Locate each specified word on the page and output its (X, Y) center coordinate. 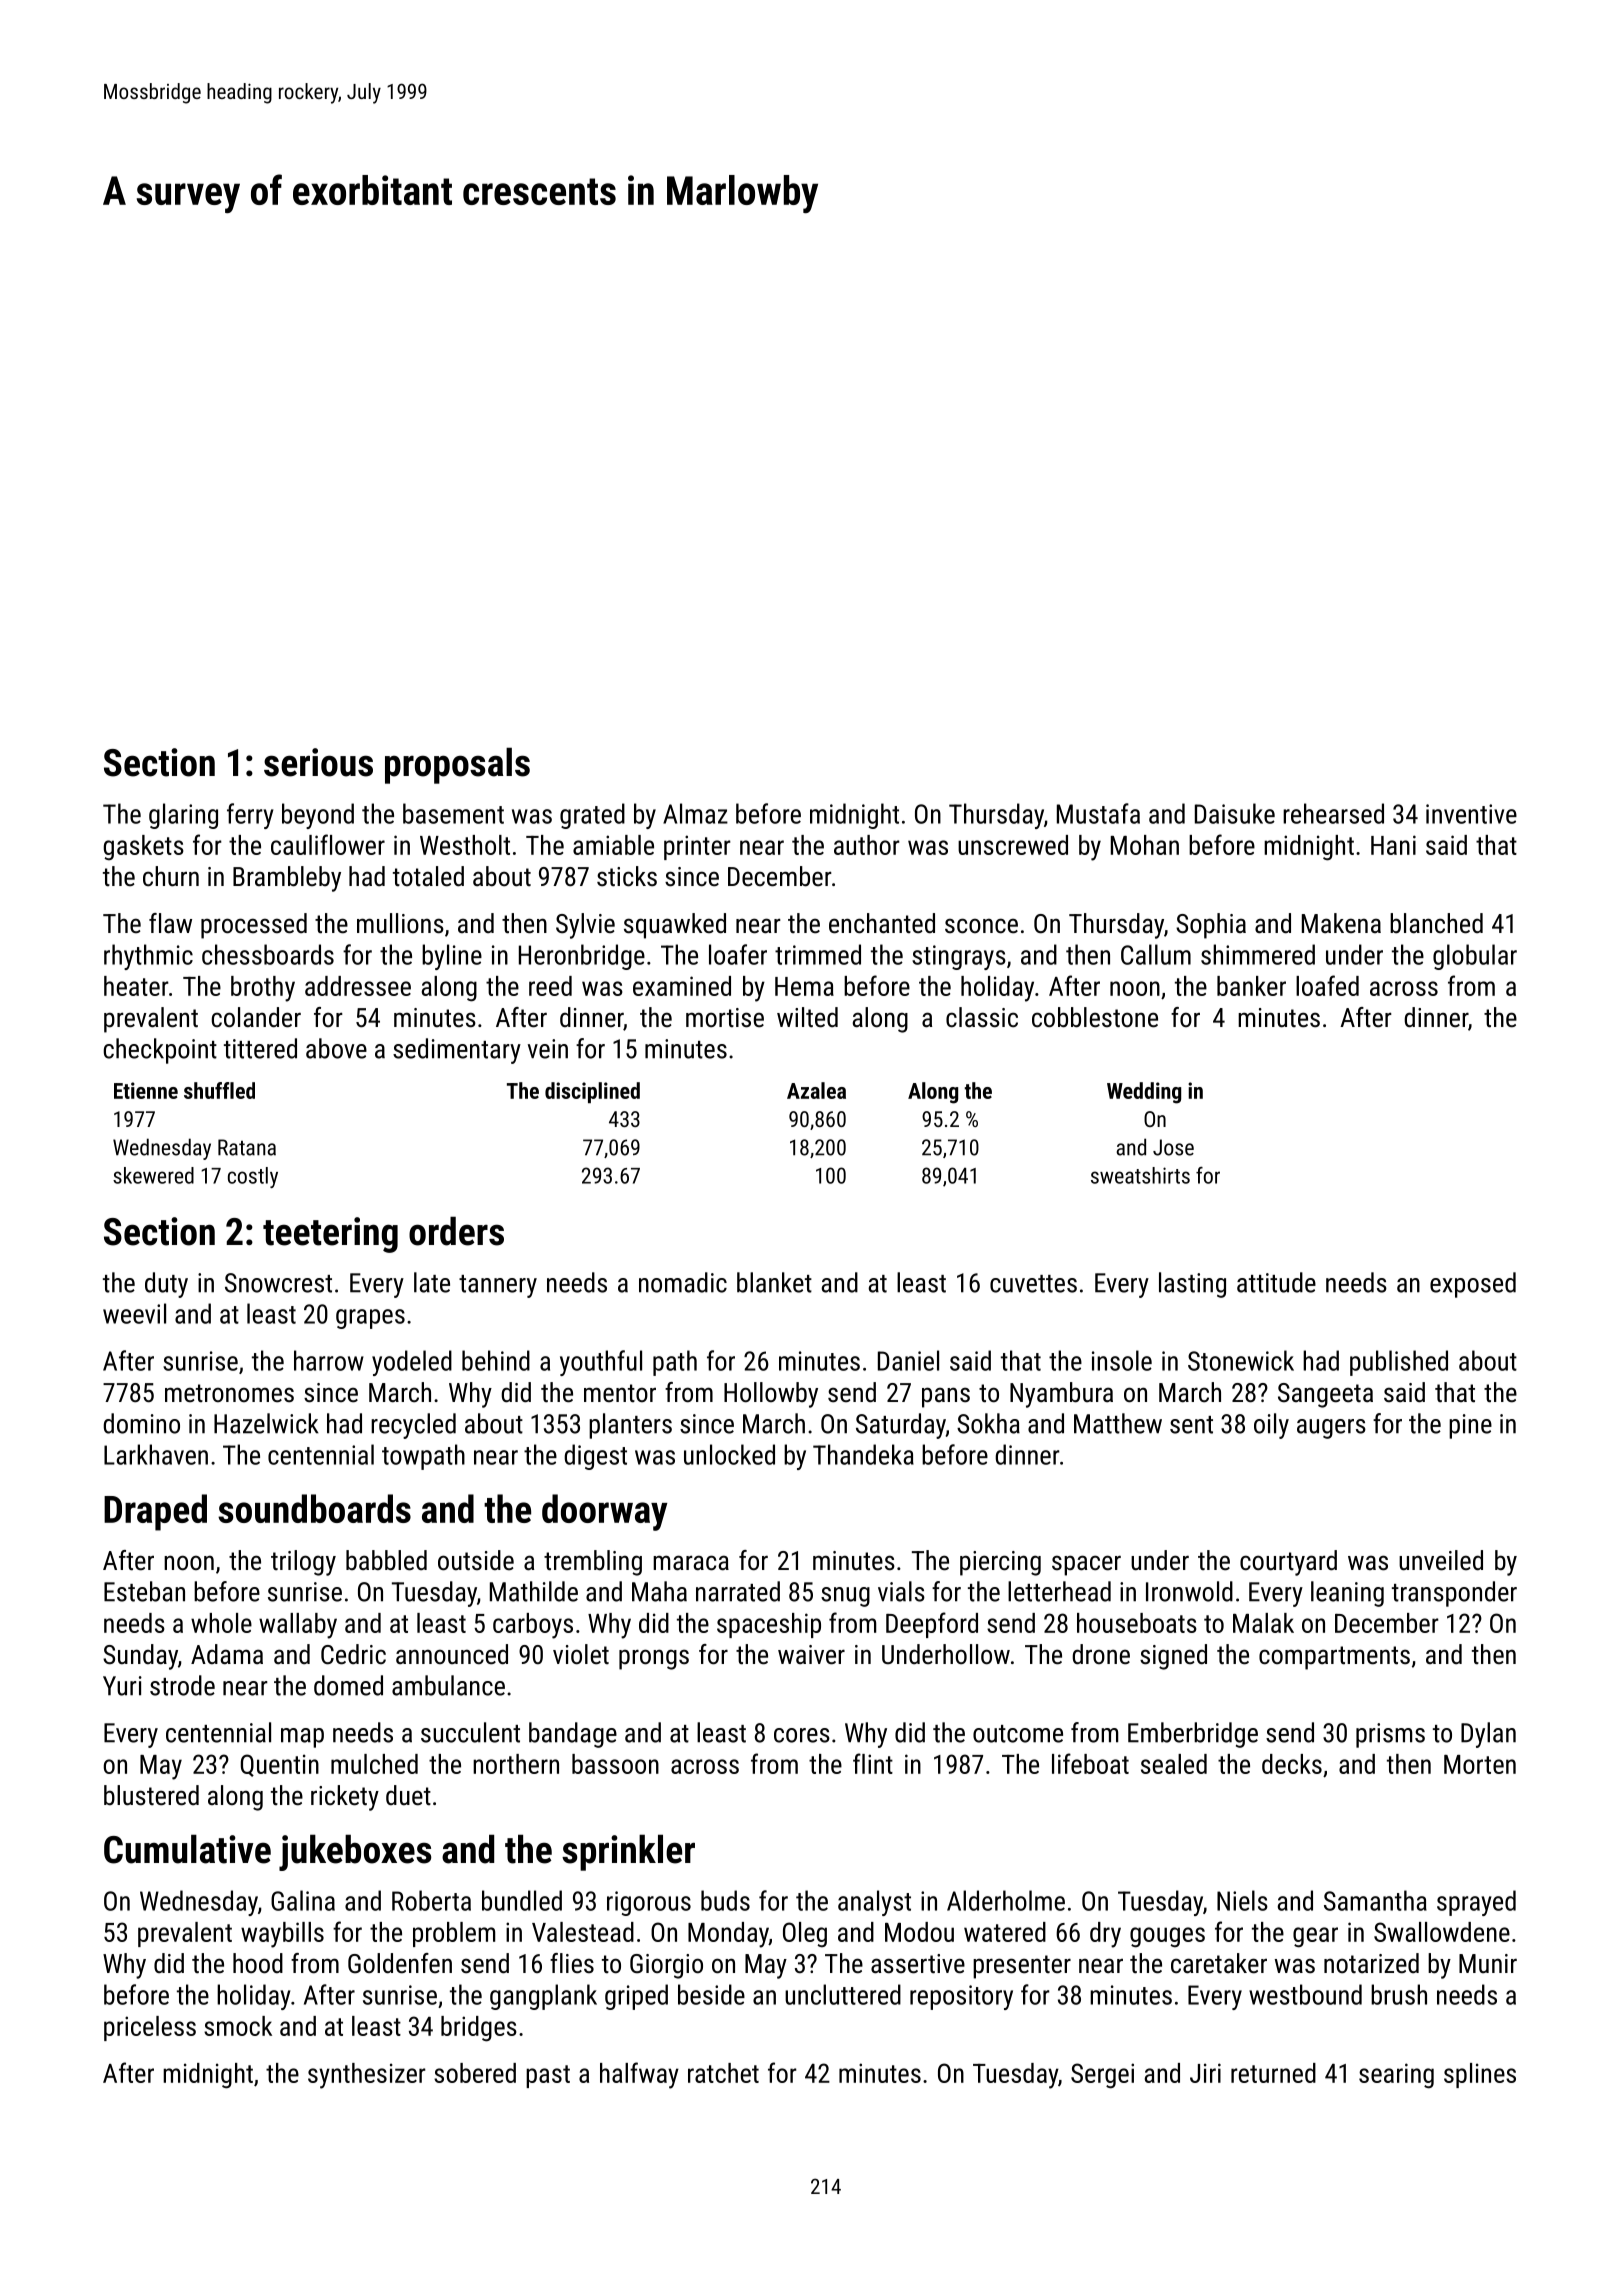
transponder (1454, 1594)
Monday (728, 1935)
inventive (1471, 814)
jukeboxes (355, 1852)
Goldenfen (400, 1963)
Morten (1480, 1764)
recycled (413, 1426)
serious (318, 762)
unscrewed (1013, 845)
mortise (725, 1018)
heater (136, 986)
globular (1475, 957)
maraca (691, 1563)
